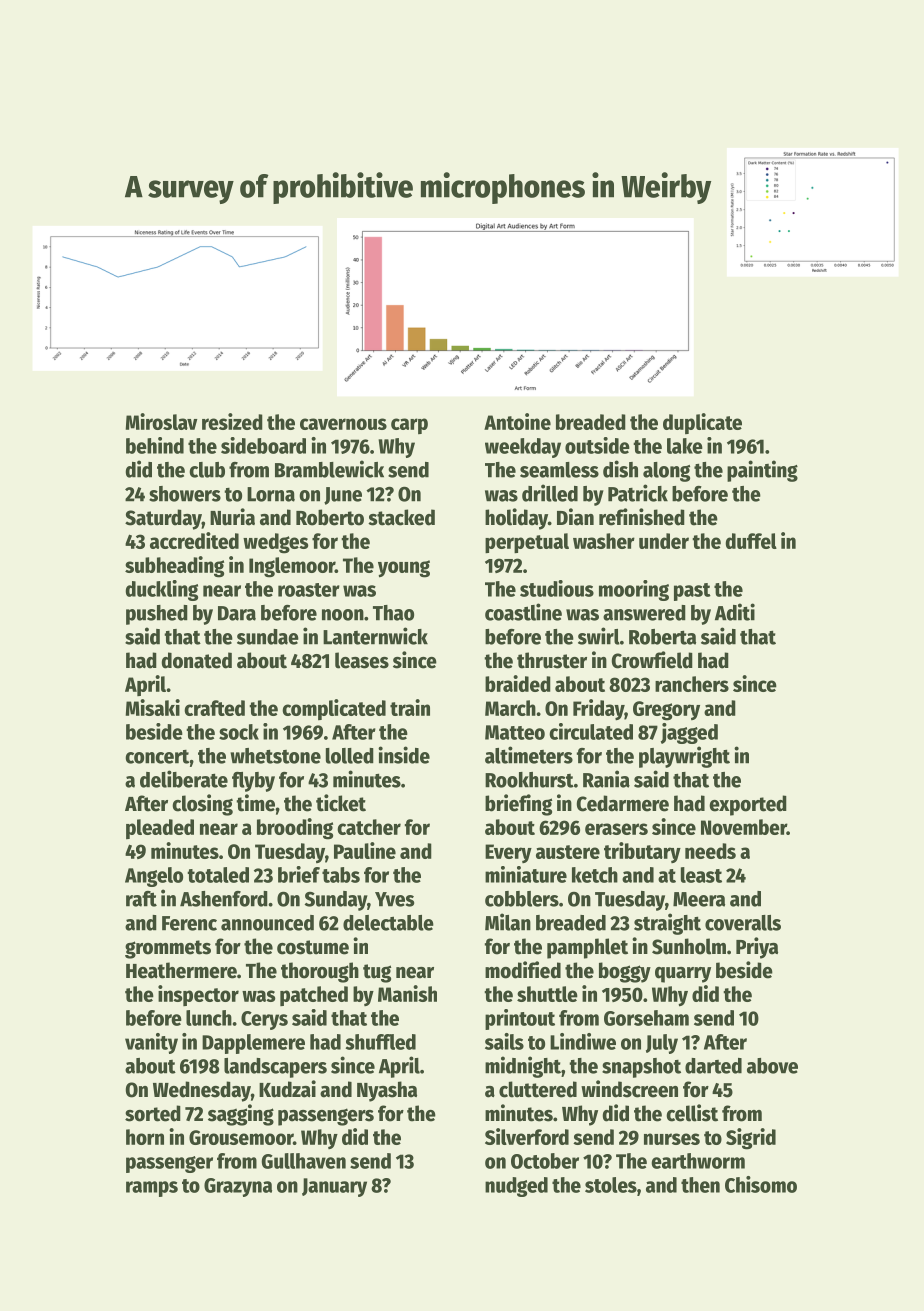  What do you see at coordinates (699, 899) in the screenshot?
I see `Meera` at bounding box center [699, 899].
